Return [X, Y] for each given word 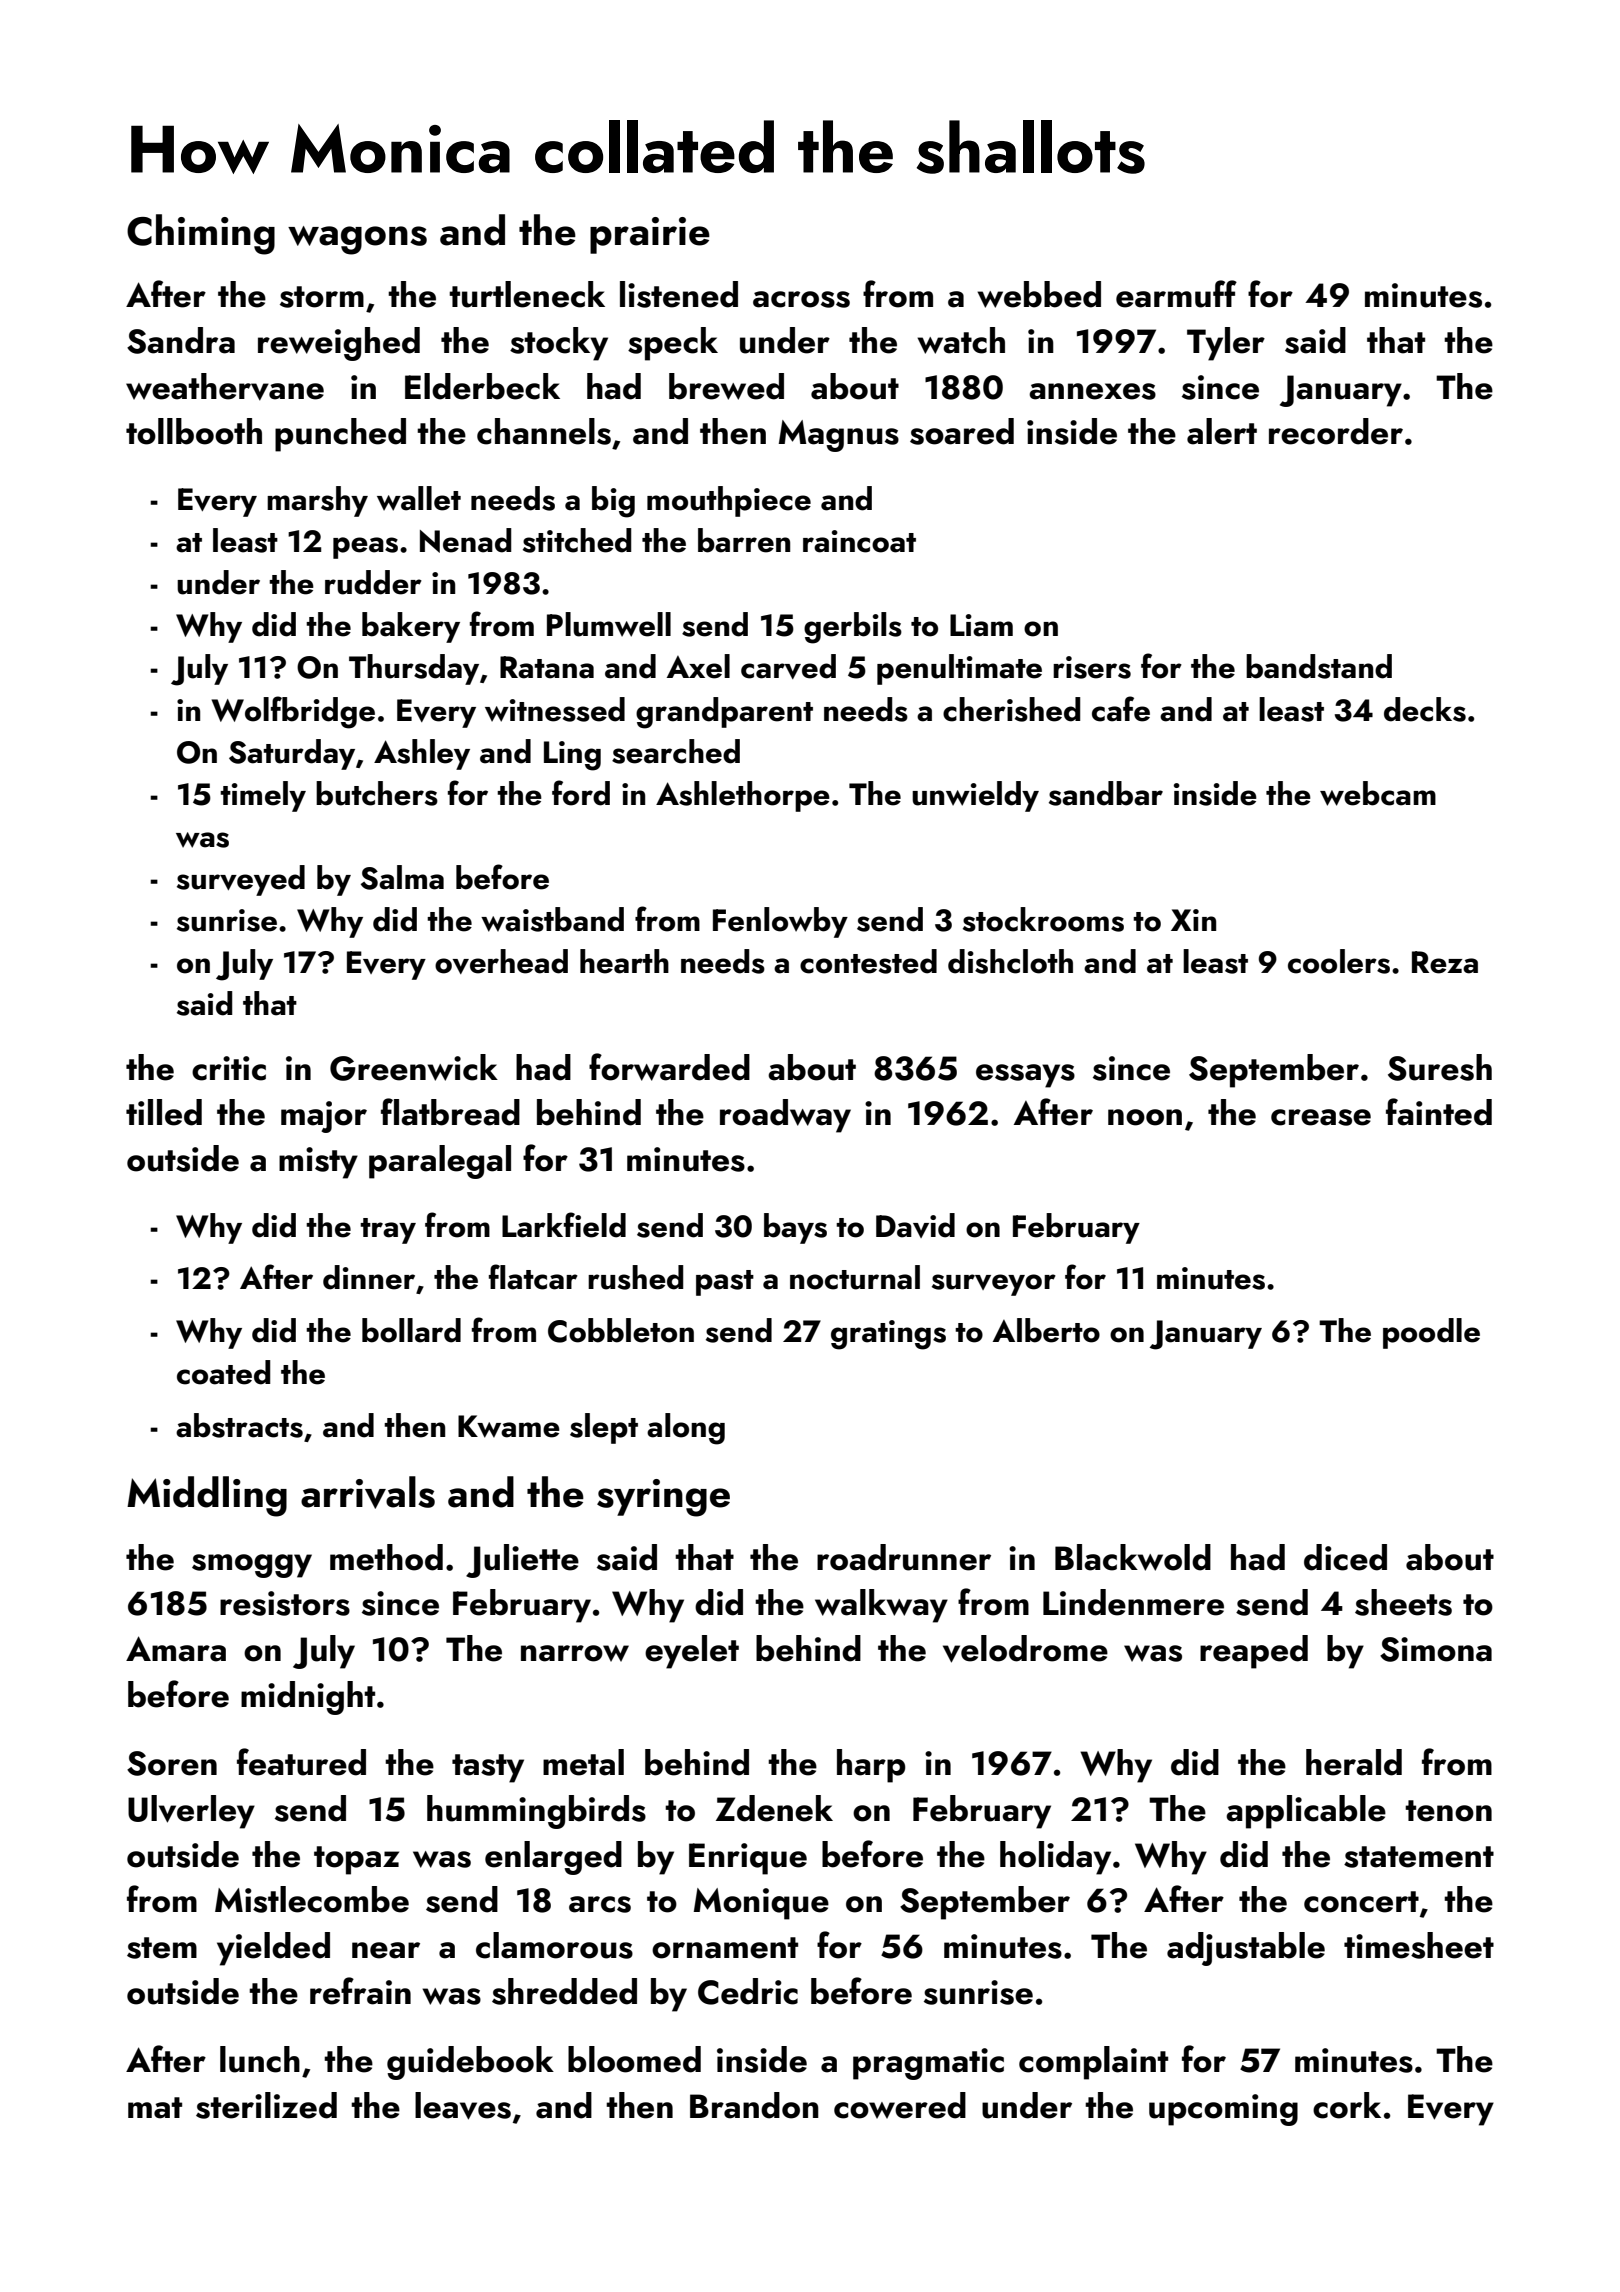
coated [223, 1372]
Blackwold [1133, 1557]
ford [581, 793]
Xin [1193, 920]
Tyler [1226, 344]
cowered [900, 2105]
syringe [663, 1498]
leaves [463, 2106]
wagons [357, 240]
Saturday [292, 754]
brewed [726, 386]
